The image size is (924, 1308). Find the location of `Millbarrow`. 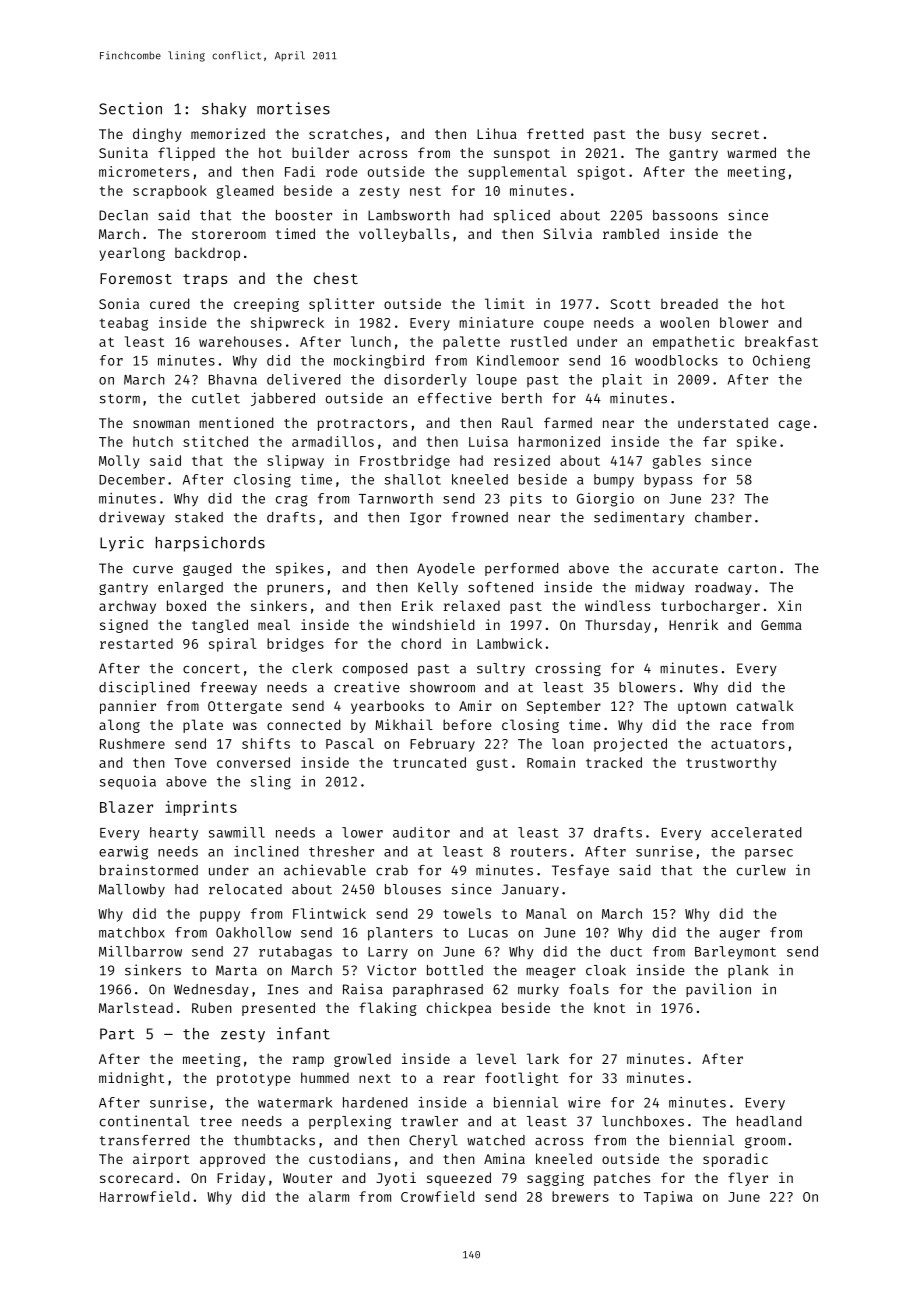

Millbarrow is located at coordinates (140, 951).
